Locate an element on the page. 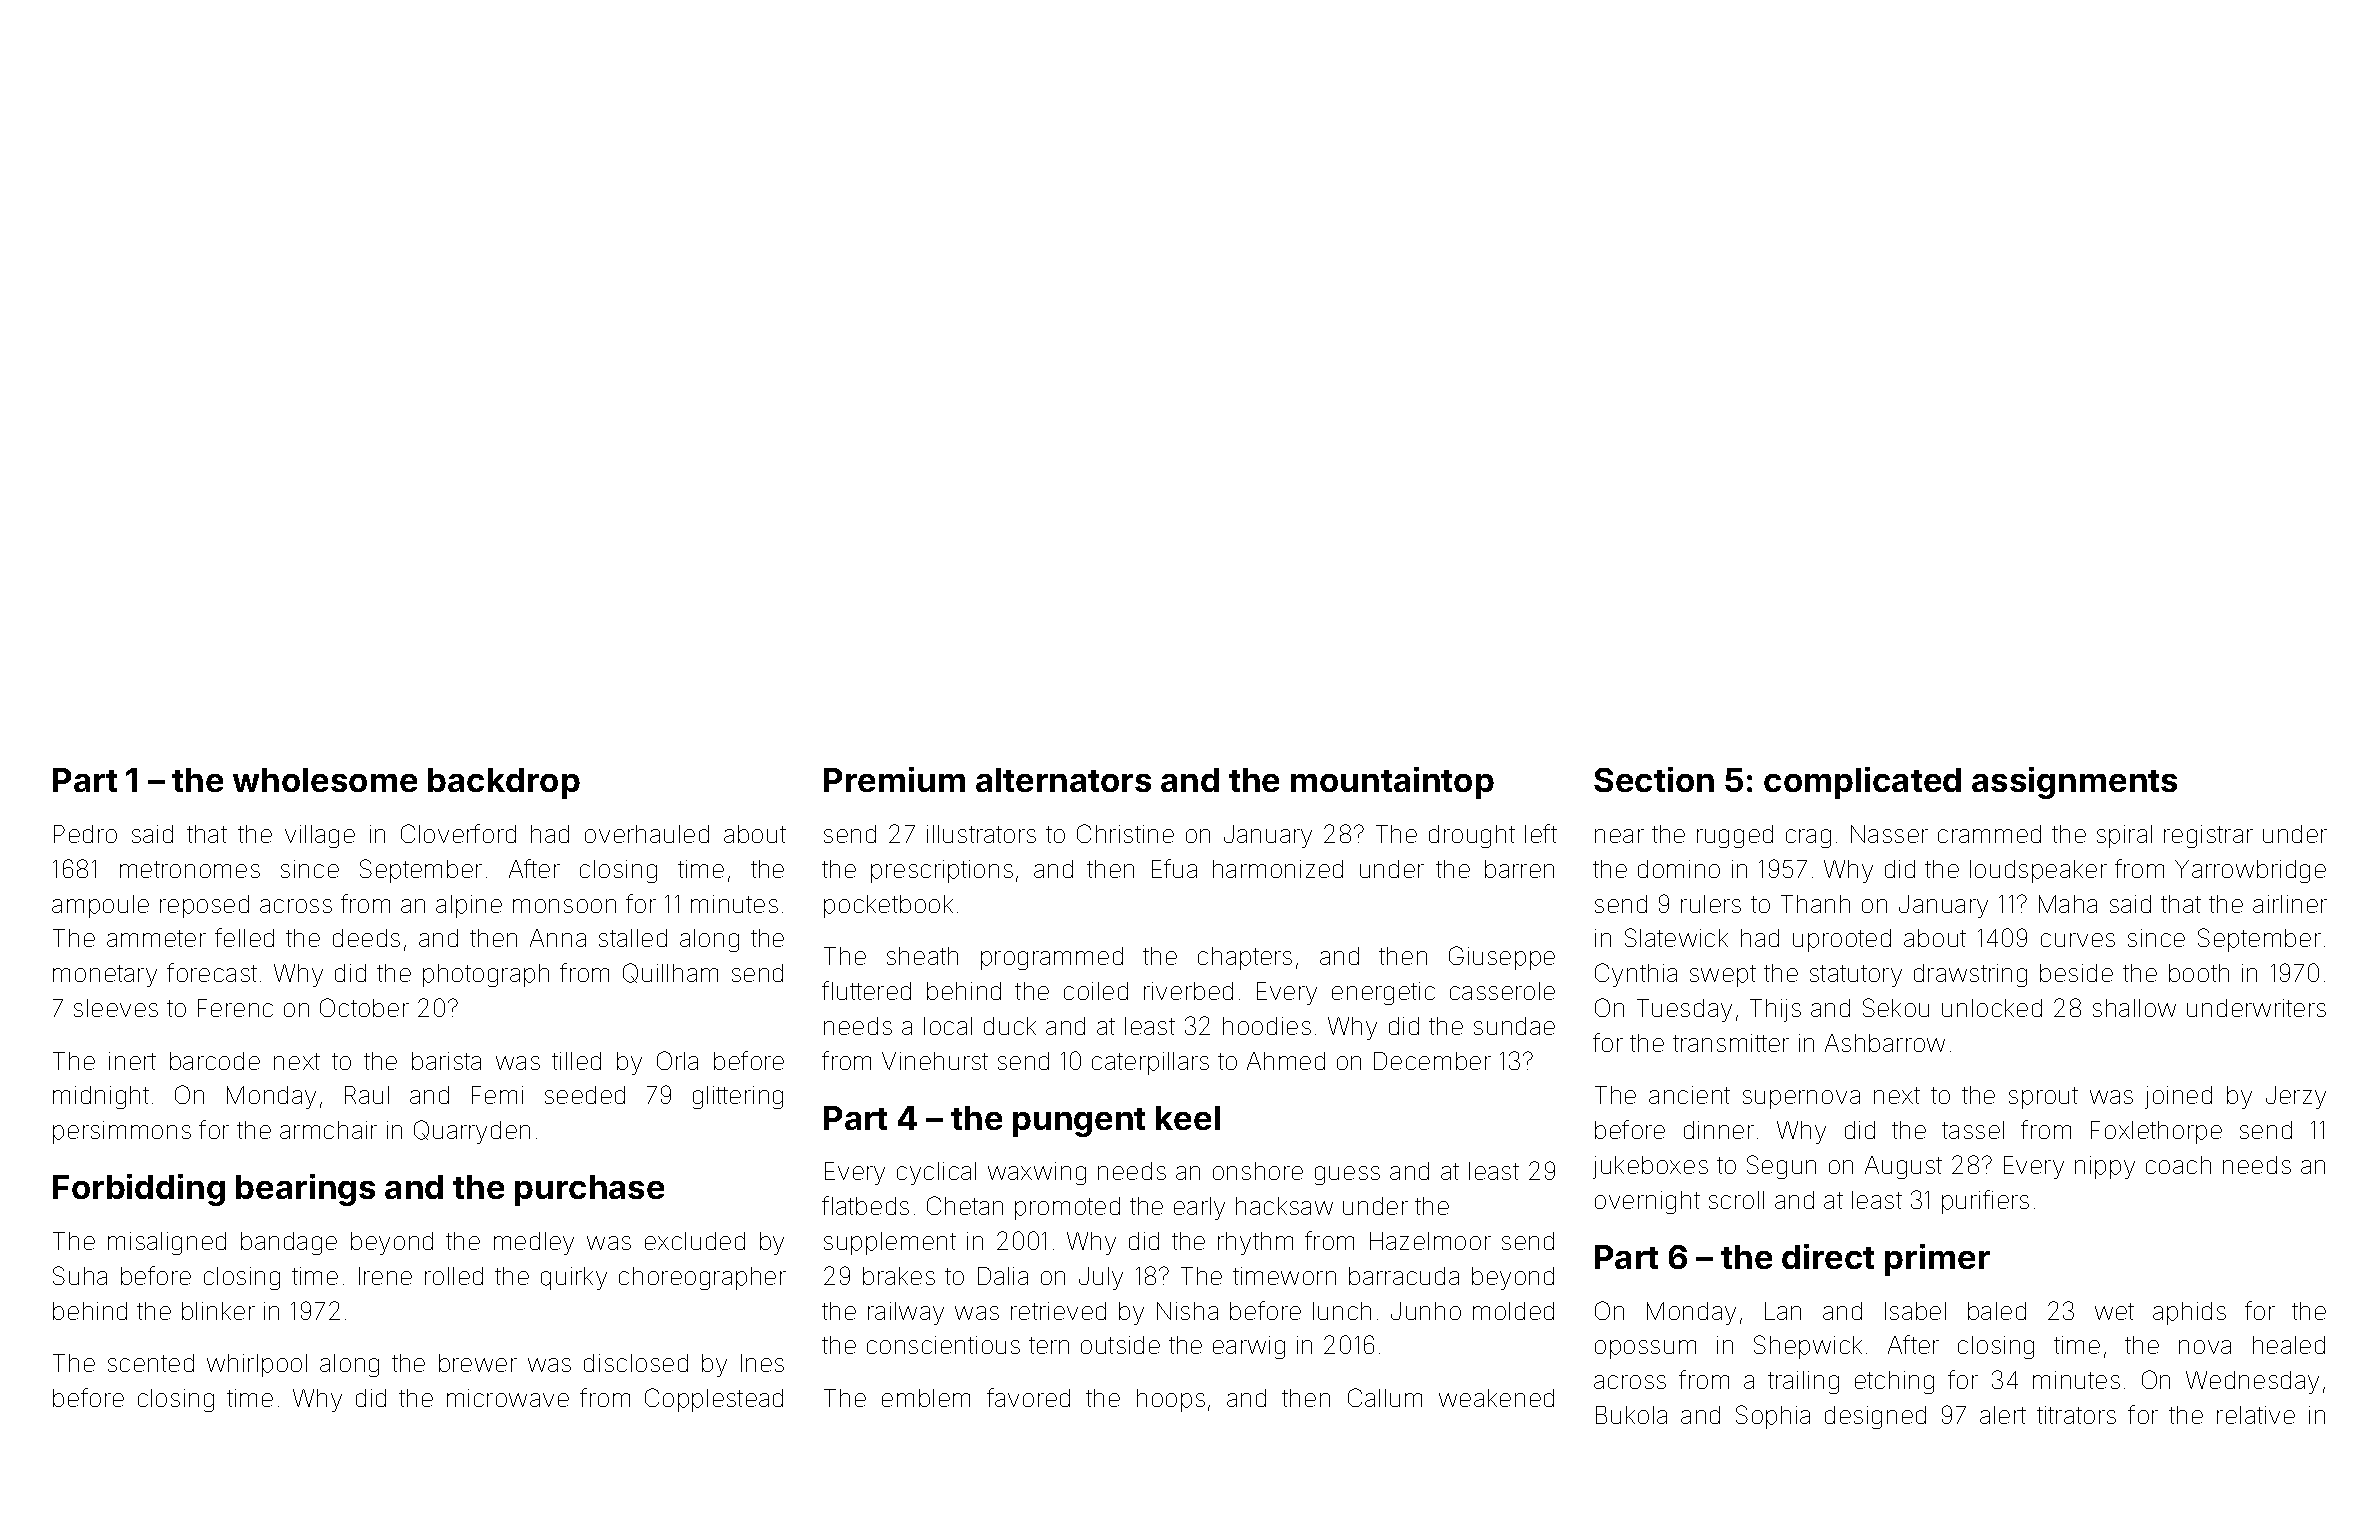 The image size is (2380, 1540). lunch is located at coordinates (1342, 1311).
